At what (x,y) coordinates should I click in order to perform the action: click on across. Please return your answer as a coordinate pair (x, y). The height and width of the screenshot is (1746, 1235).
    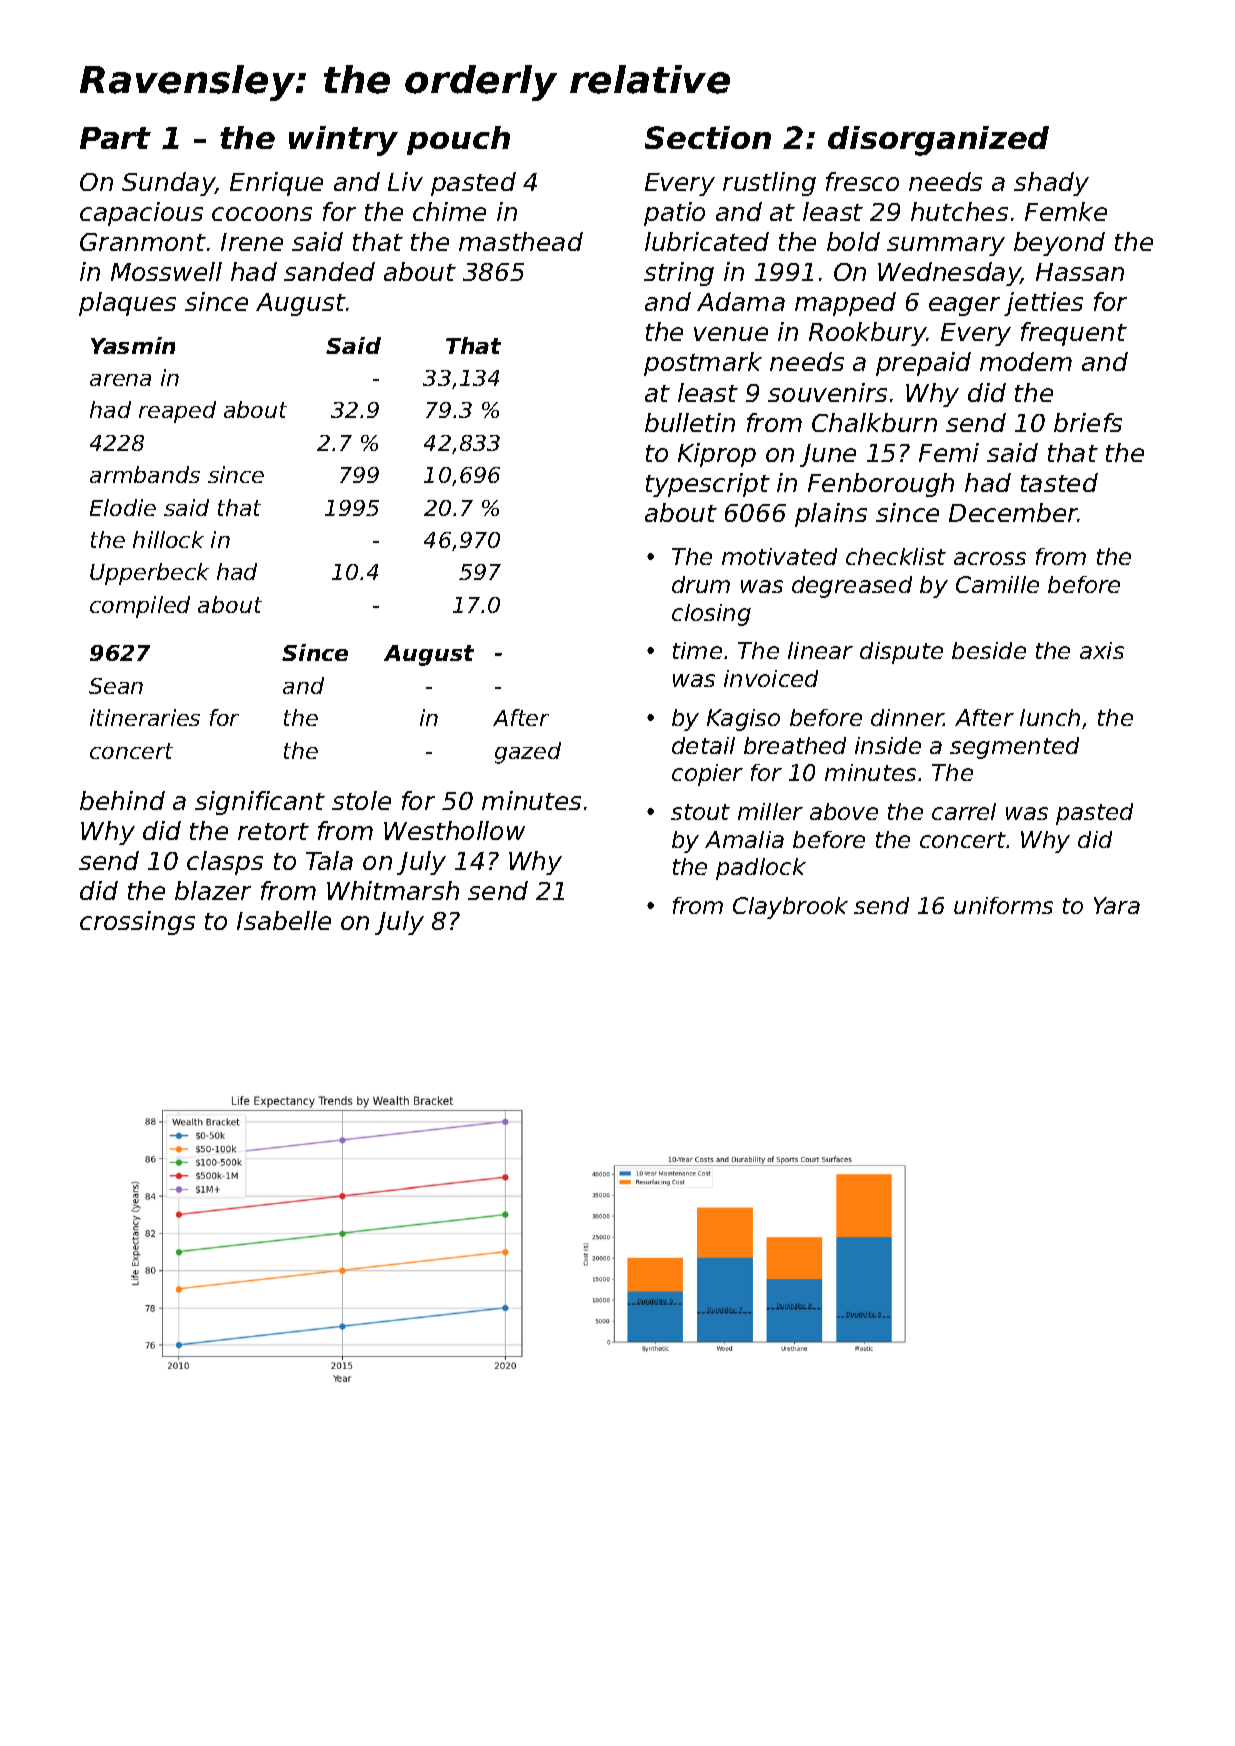
    Looking at the image, I should click on (990, 558).
